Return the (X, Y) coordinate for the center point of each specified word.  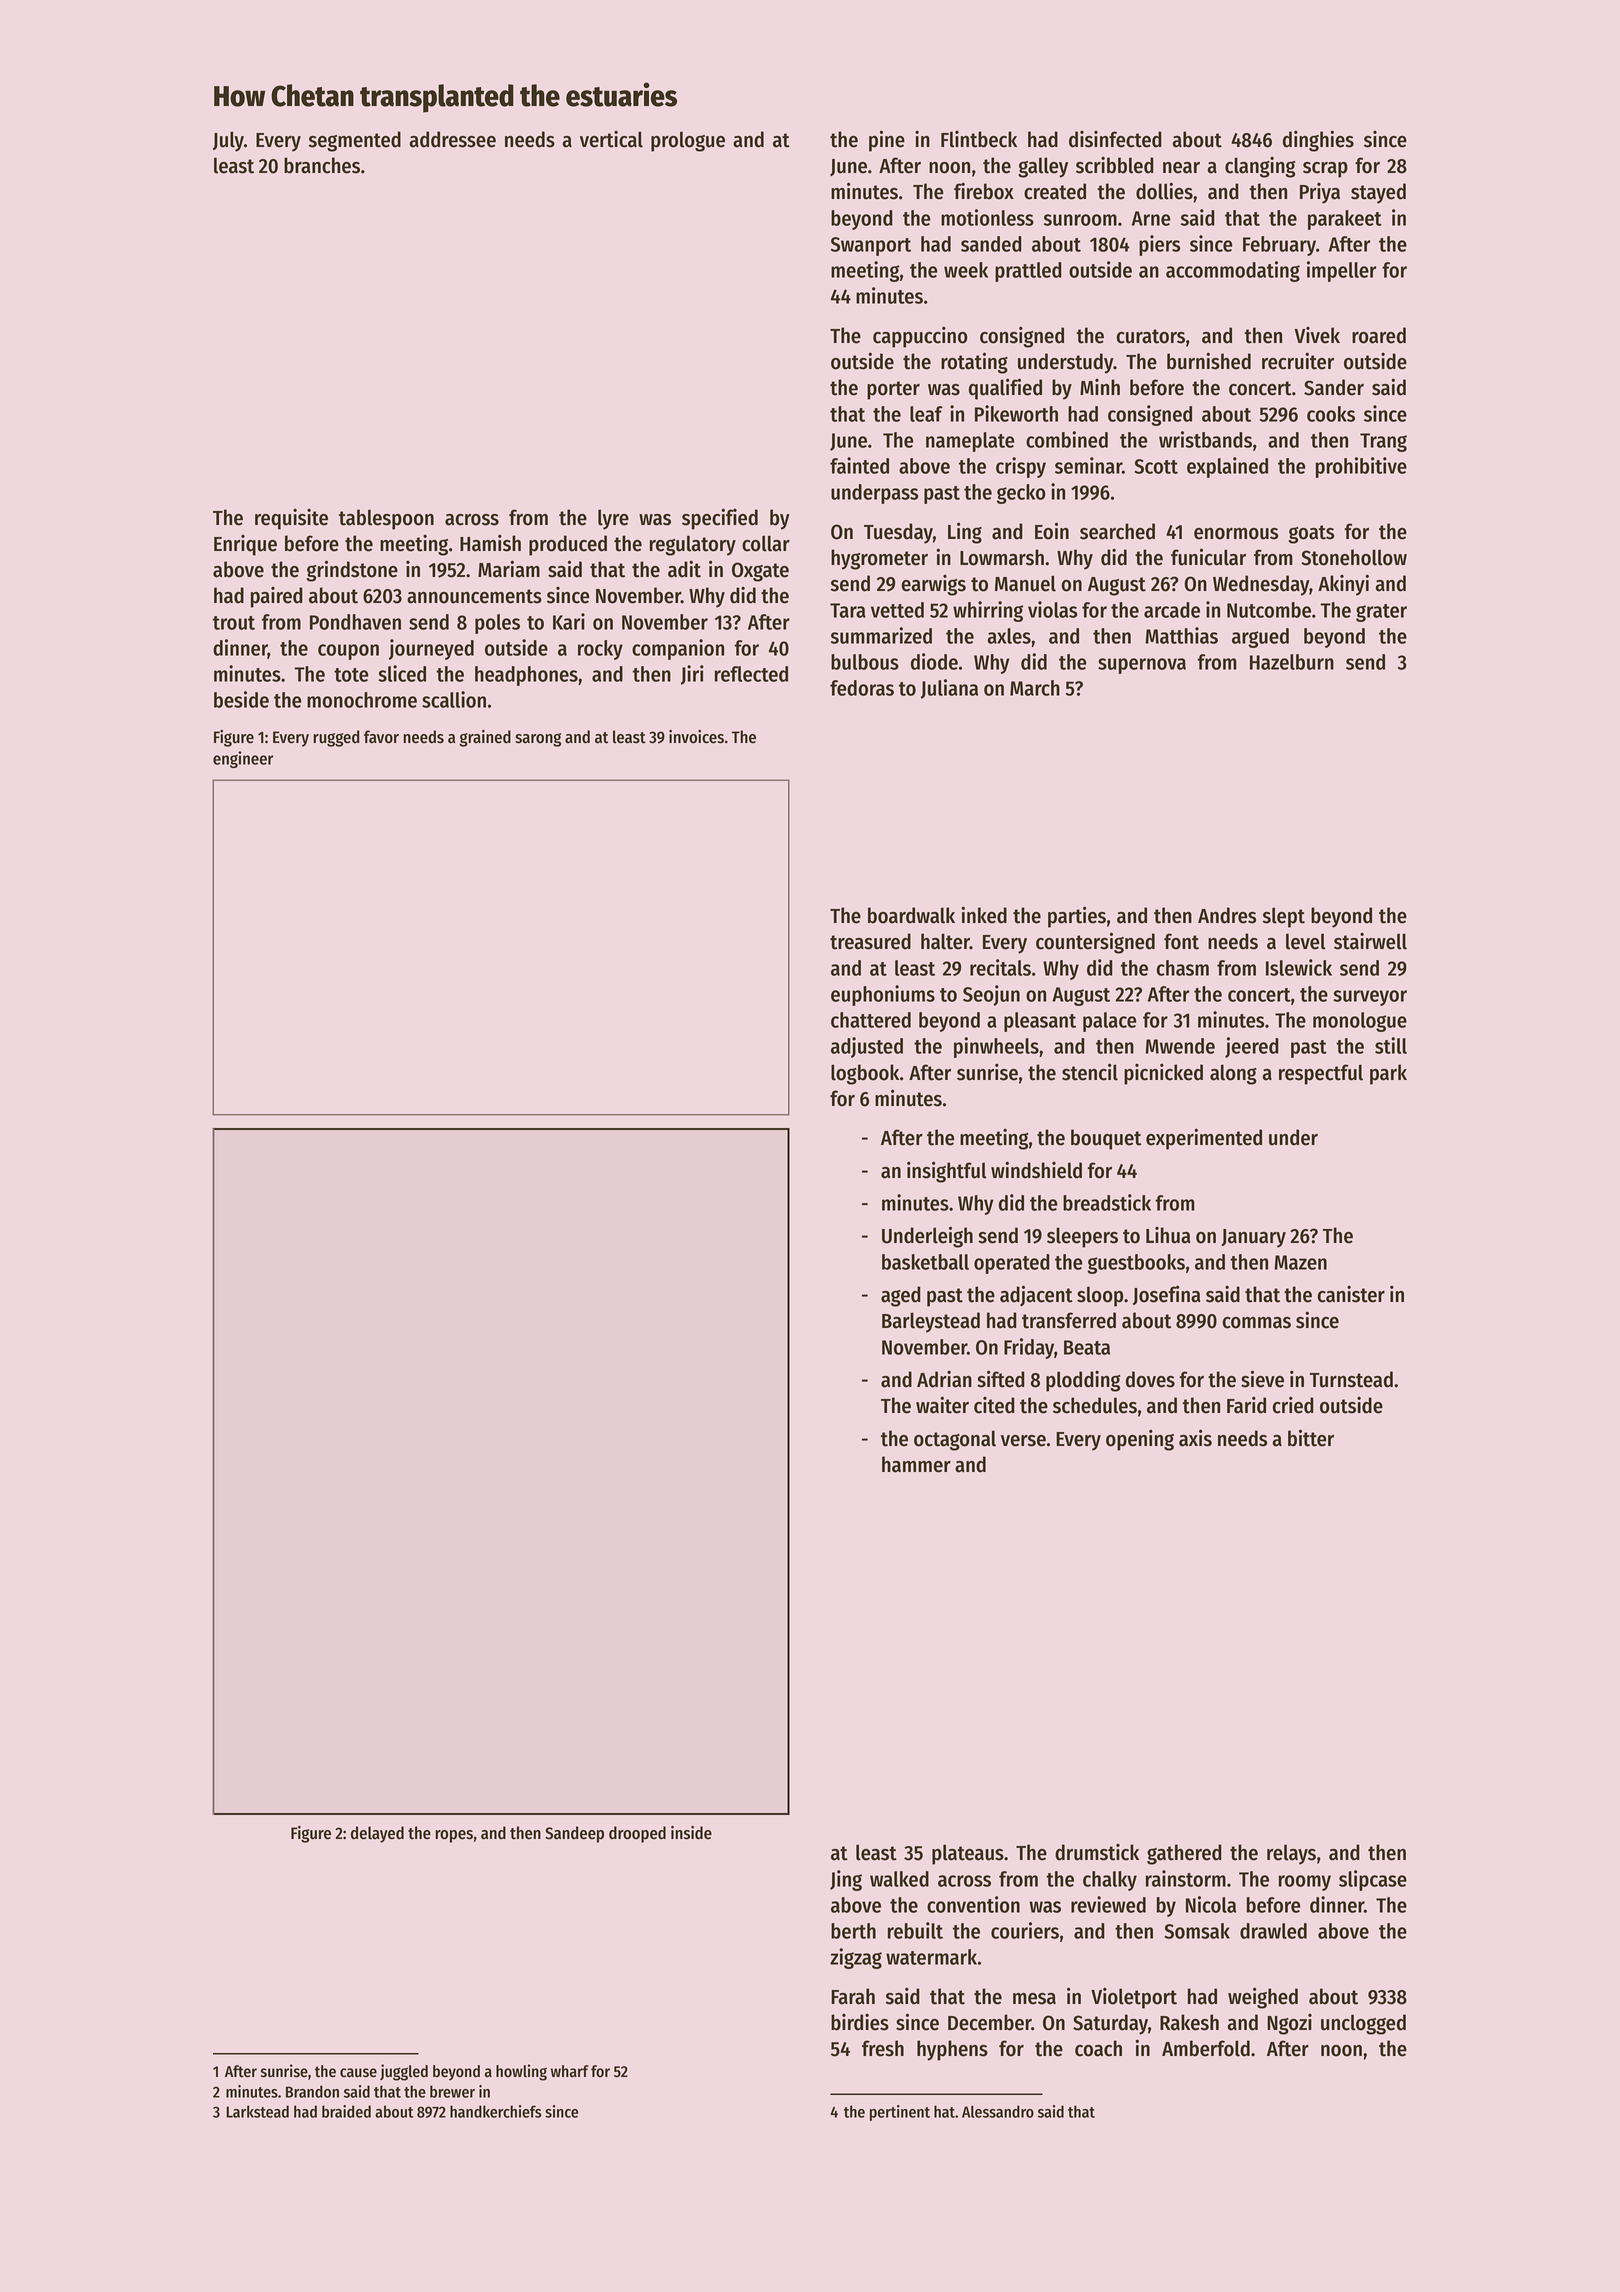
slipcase (1373, 1880)
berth (853, 1931)
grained (485, 738)
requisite (291, 519)
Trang (1383, 442)
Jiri (692, 675)
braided (346, 2111)
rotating (974, 363)
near (1181, 168)
